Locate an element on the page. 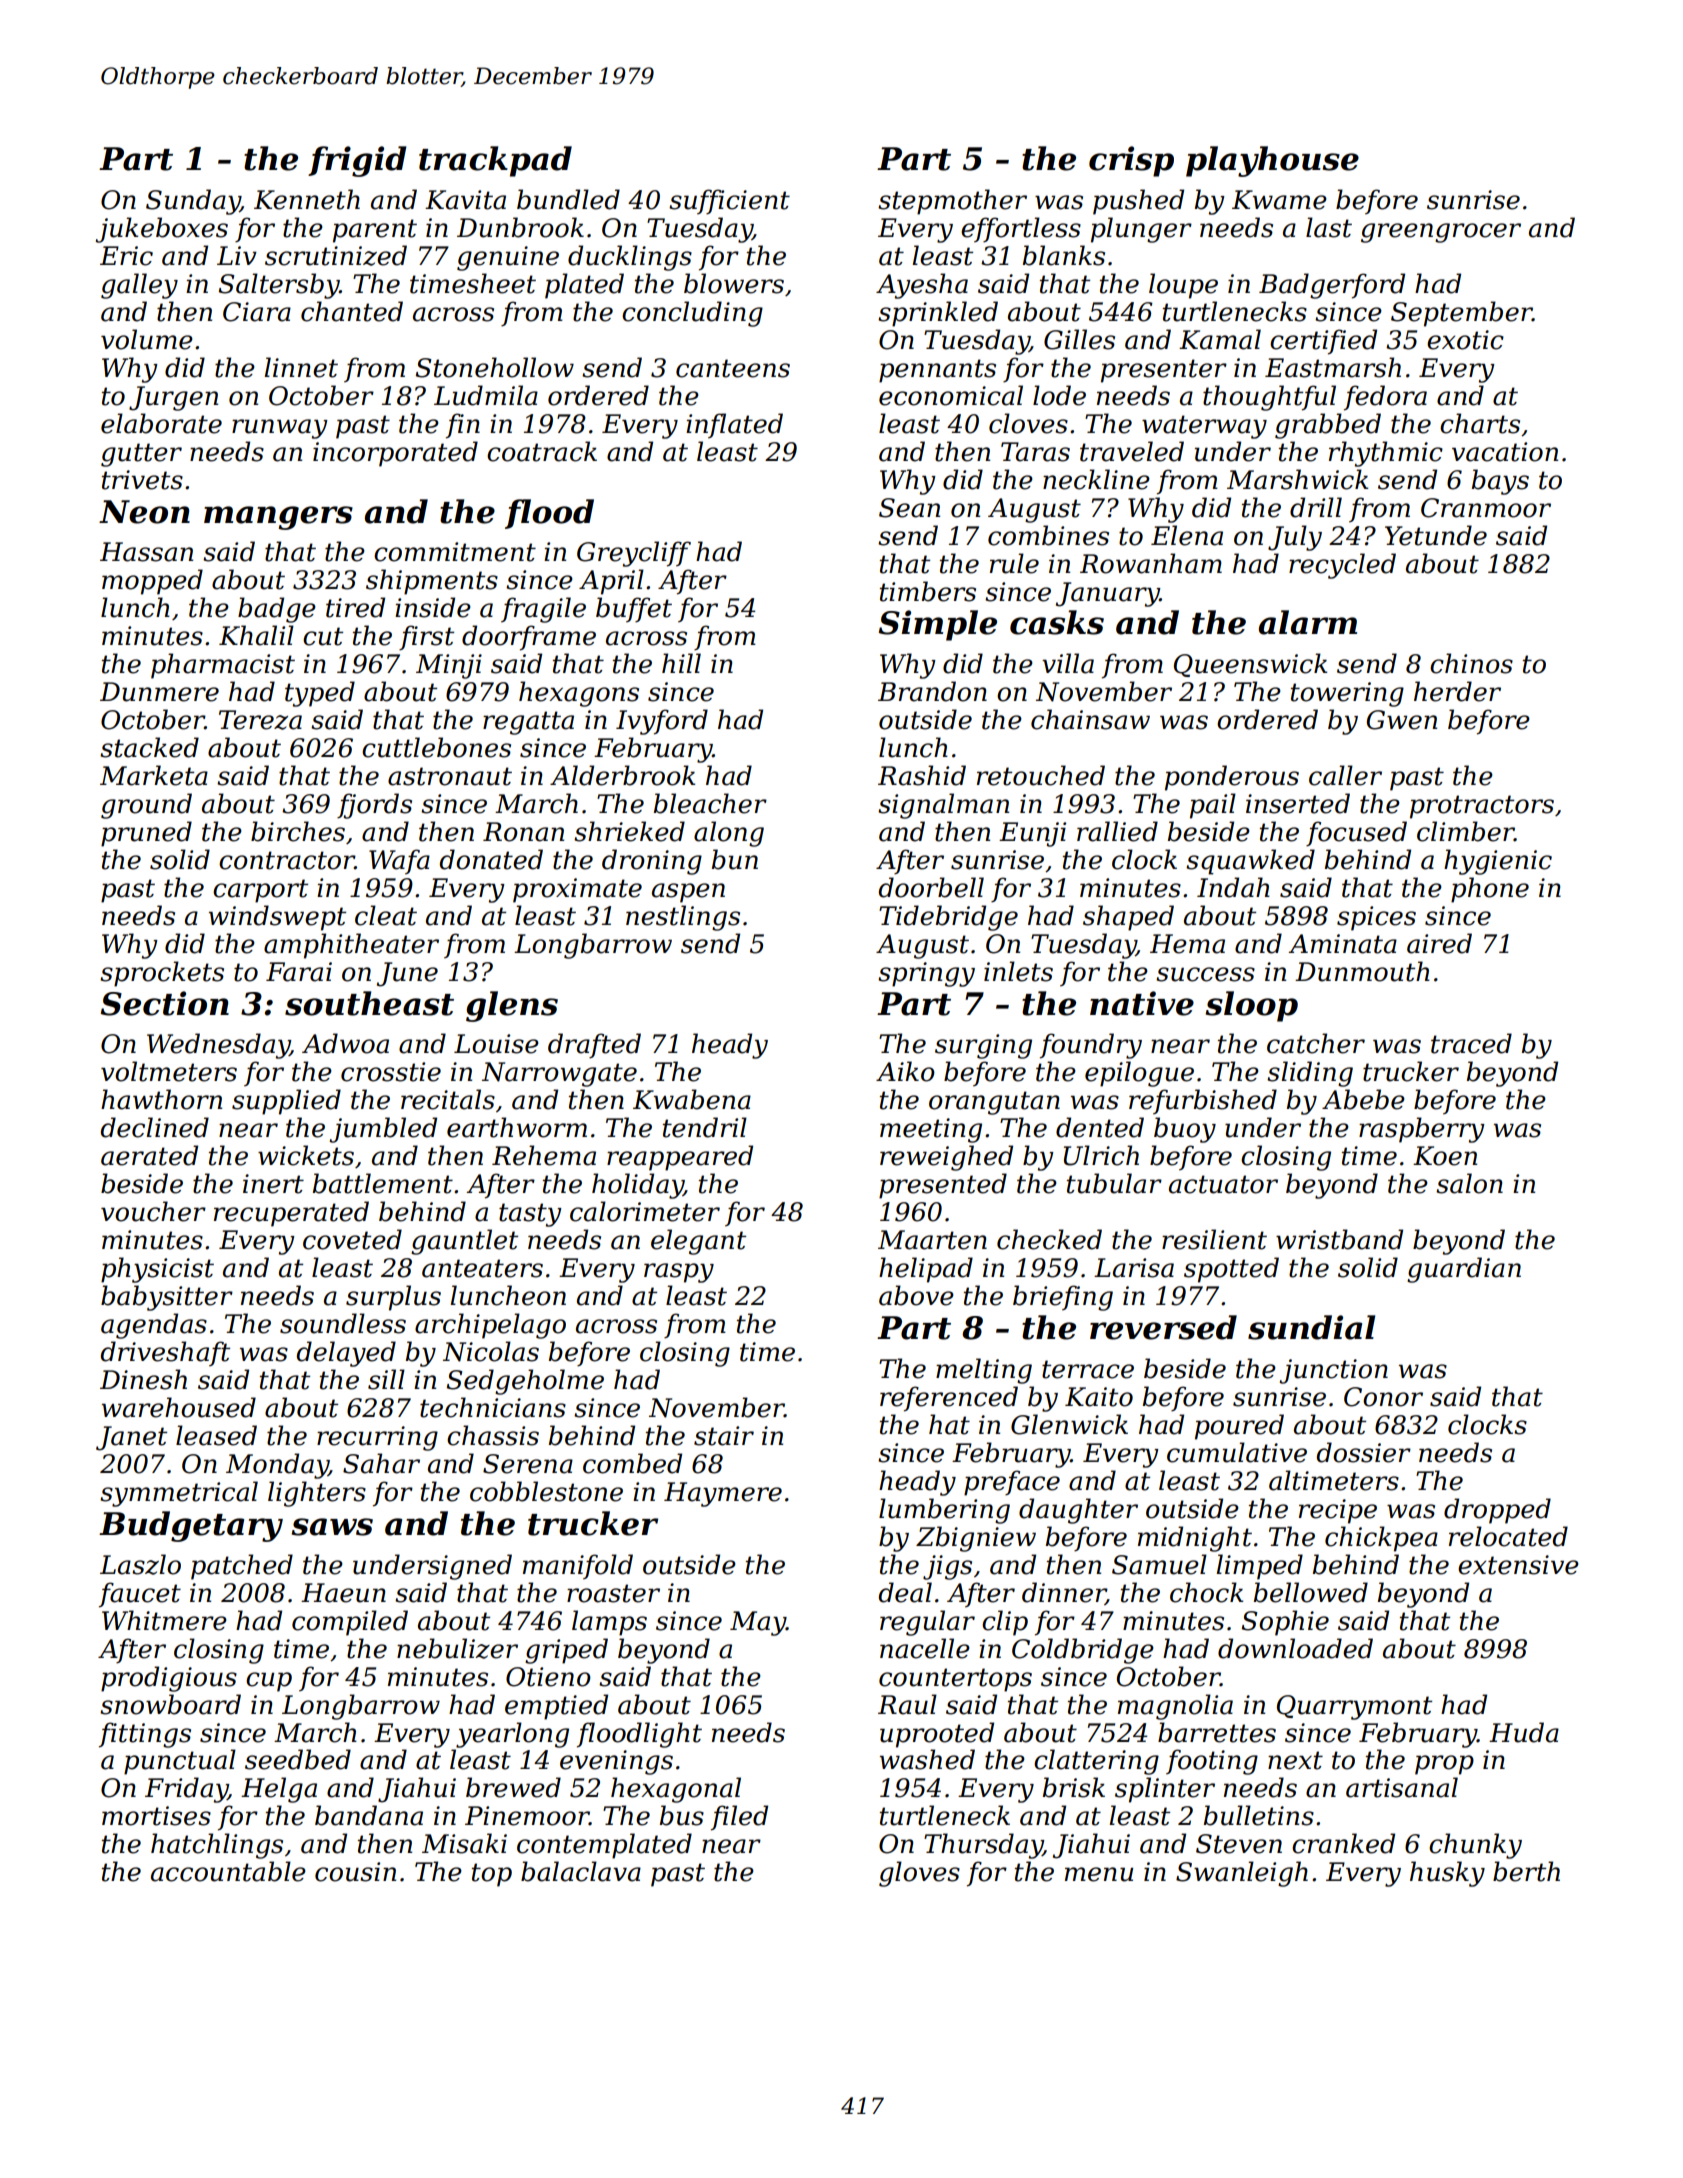 Image resolution: width=1683 pixels, height=2178 pixels. foundry is located at coordinates (1091, 1046).
